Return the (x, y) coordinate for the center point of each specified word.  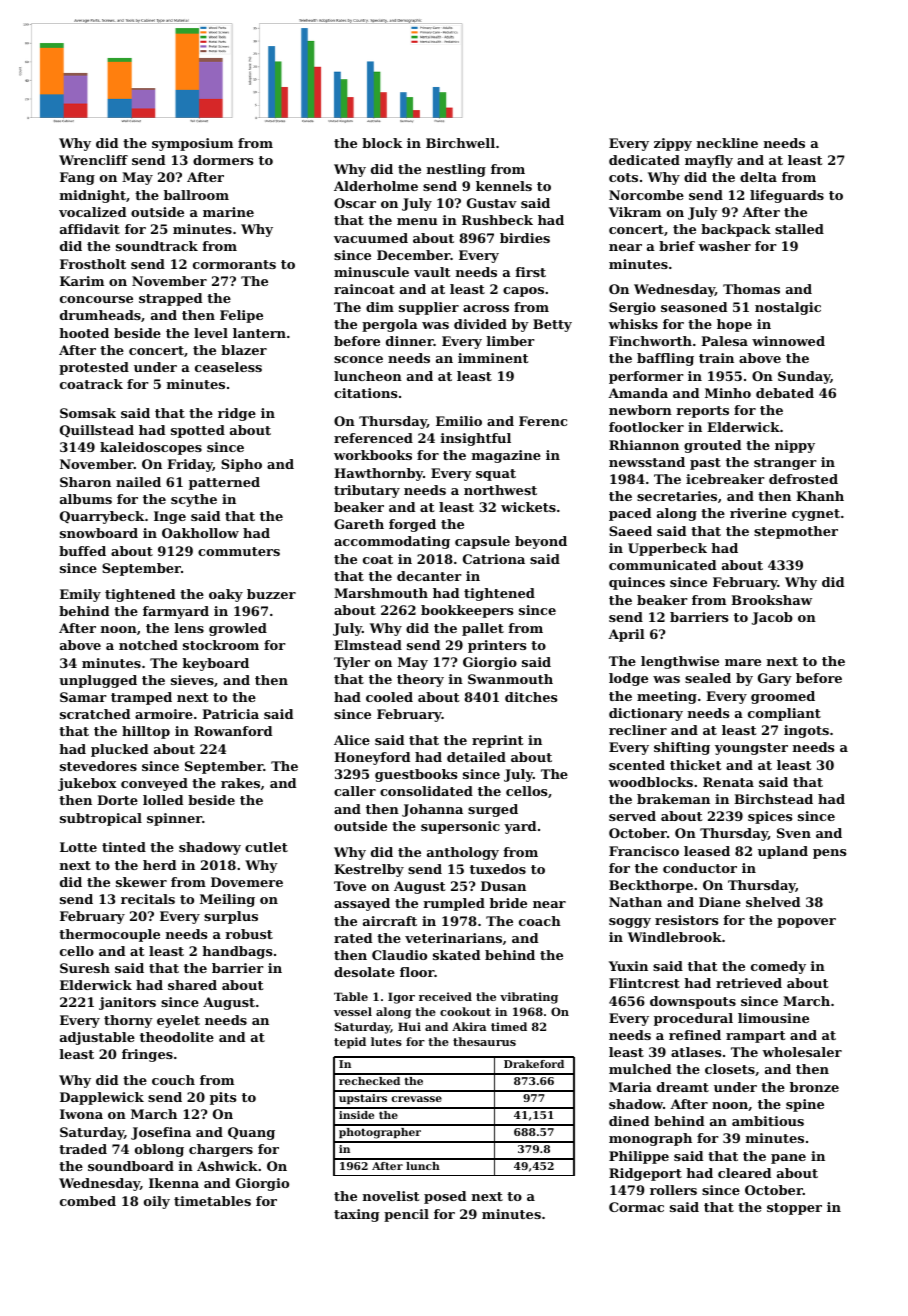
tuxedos (498, 869)
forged (412, 525)
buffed (82, 551)
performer (646, 377)
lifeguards (787, 196)
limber (511, 341)
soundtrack (157, 246)
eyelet (178, 1021)
